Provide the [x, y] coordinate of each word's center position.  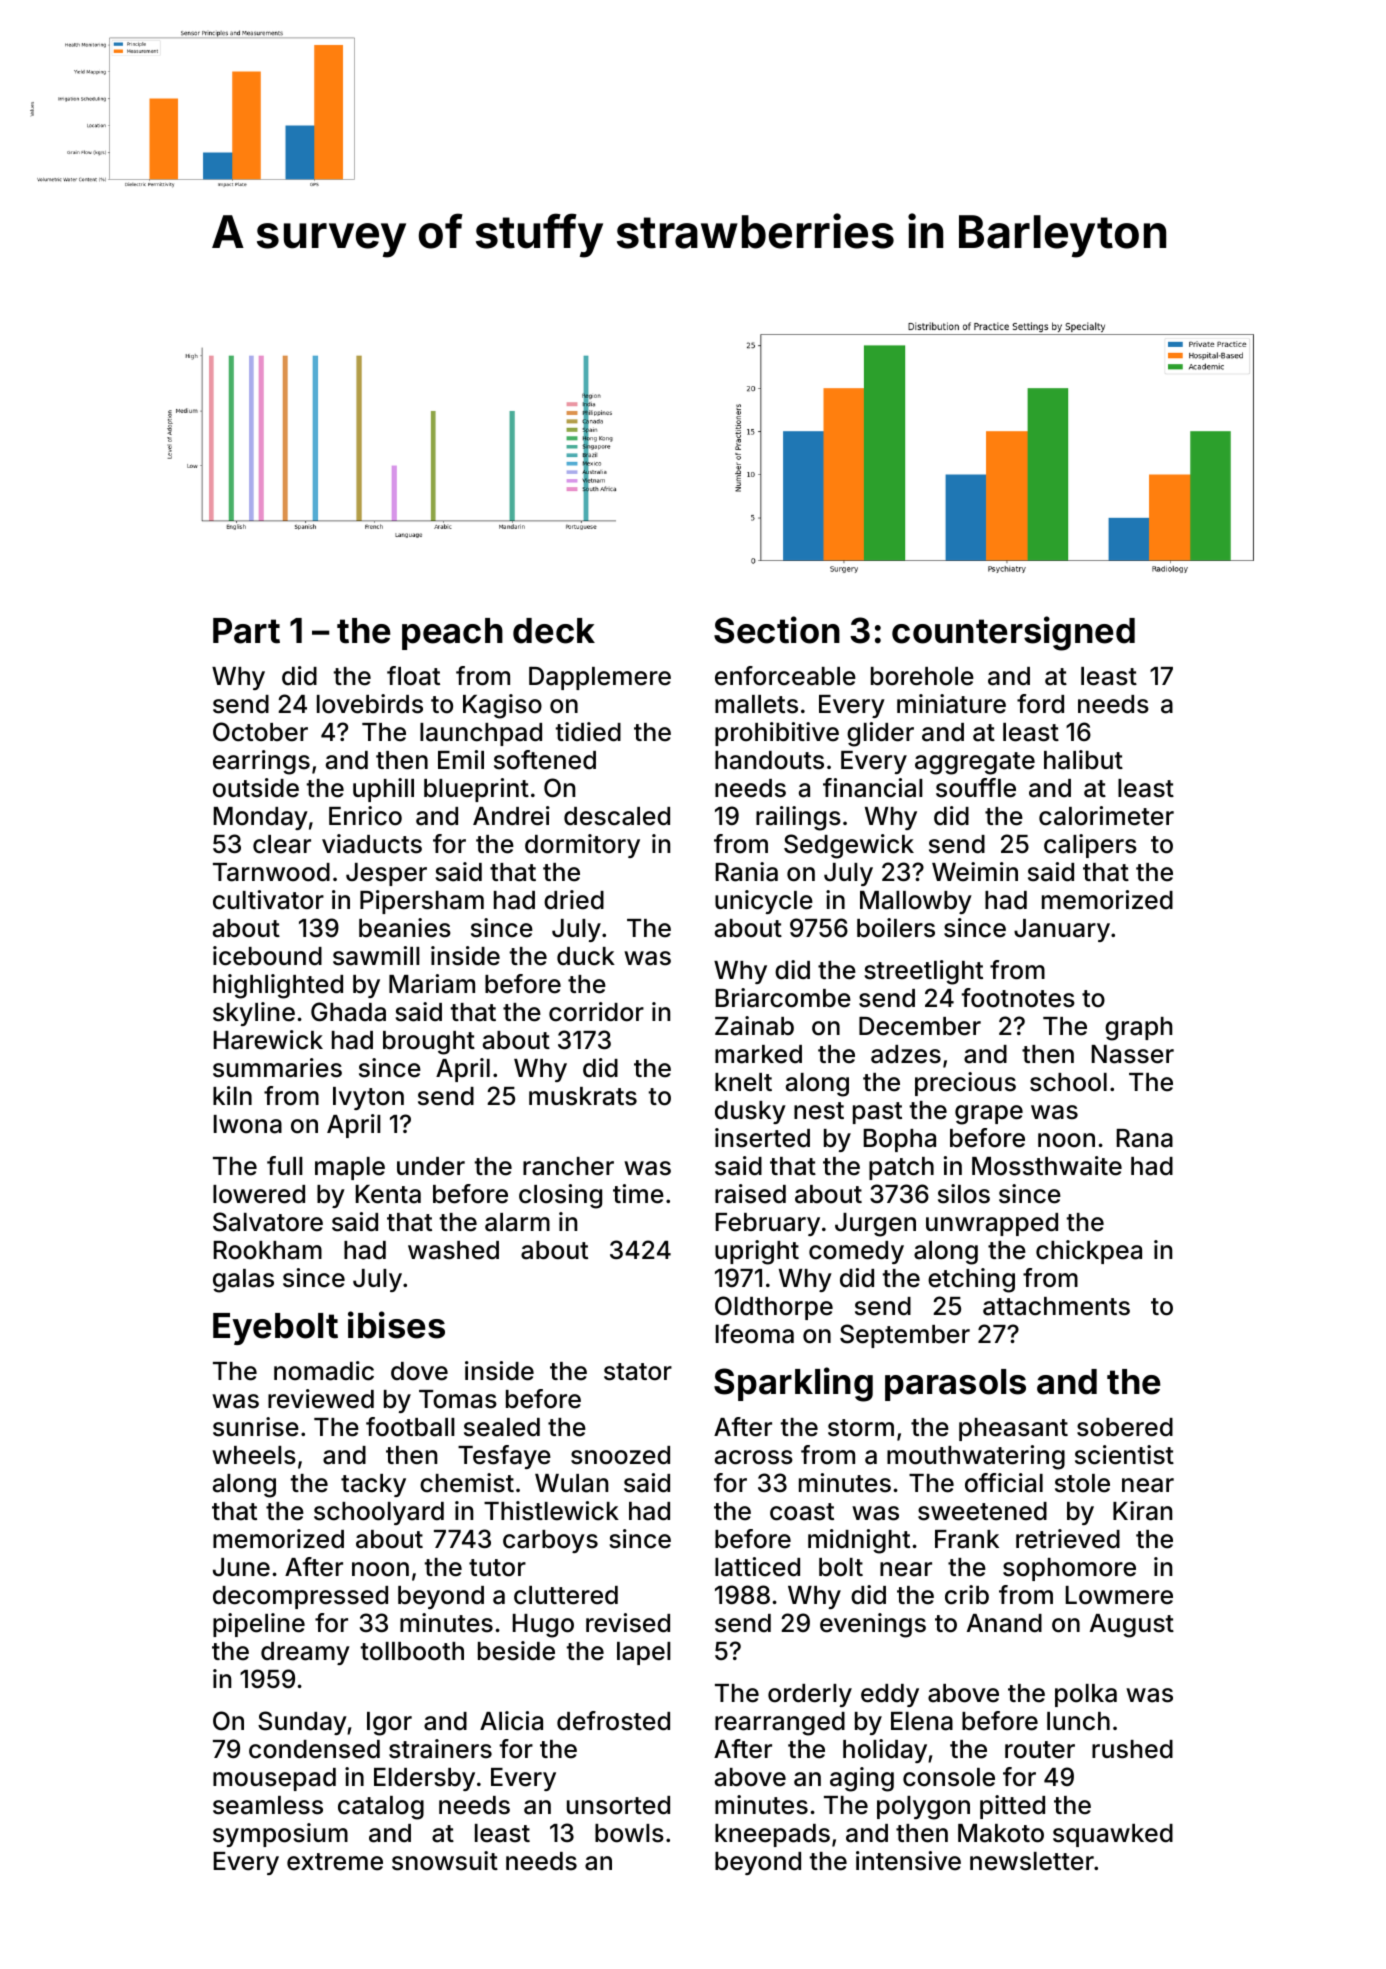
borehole [922, 676]
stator [638, 1372]
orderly [810, 1695]
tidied [588, 732]
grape [989, 1115]
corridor [596, 1012]
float [413, 676]
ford [1040, 704]
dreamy [305, 1653]
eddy [890, 1695]
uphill [383, 790]
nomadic [324, 1371]
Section [777, 630]
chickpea [1089, 1252]
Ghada [348, 1012]
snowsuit [445, 1861]
